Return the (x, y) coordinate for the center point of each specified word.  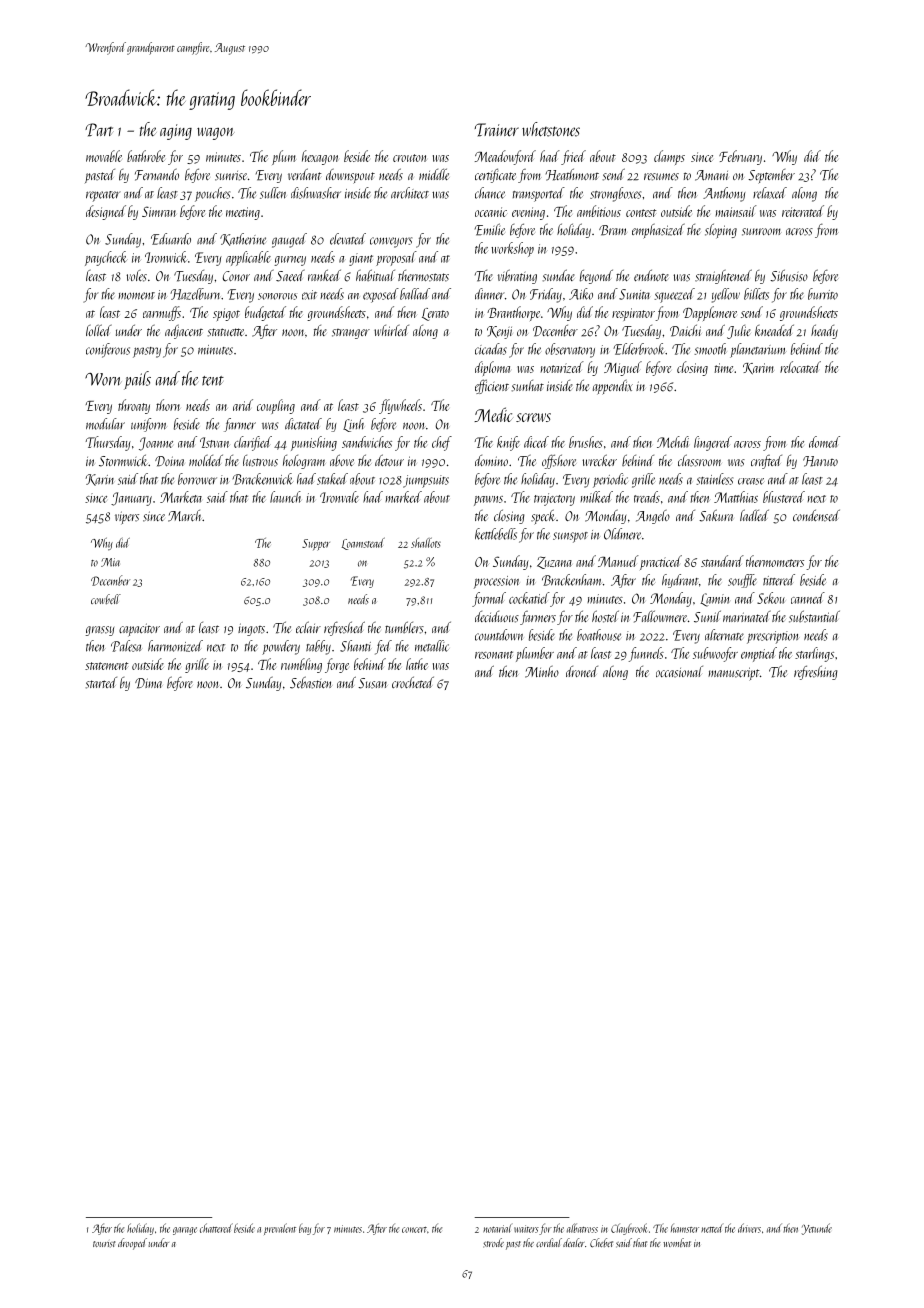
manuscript (733, 674)
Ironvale (339, 497)
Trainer (497, 130)
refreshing (816, 672)
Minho (542, 672)
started (101, 683)
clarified (253, 443)
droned (582, 671)
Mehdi (673, 442)
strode (493, 1243)
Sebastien (311, 682)
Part (99, 130)
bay (305, 1229)
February (740, 157)
